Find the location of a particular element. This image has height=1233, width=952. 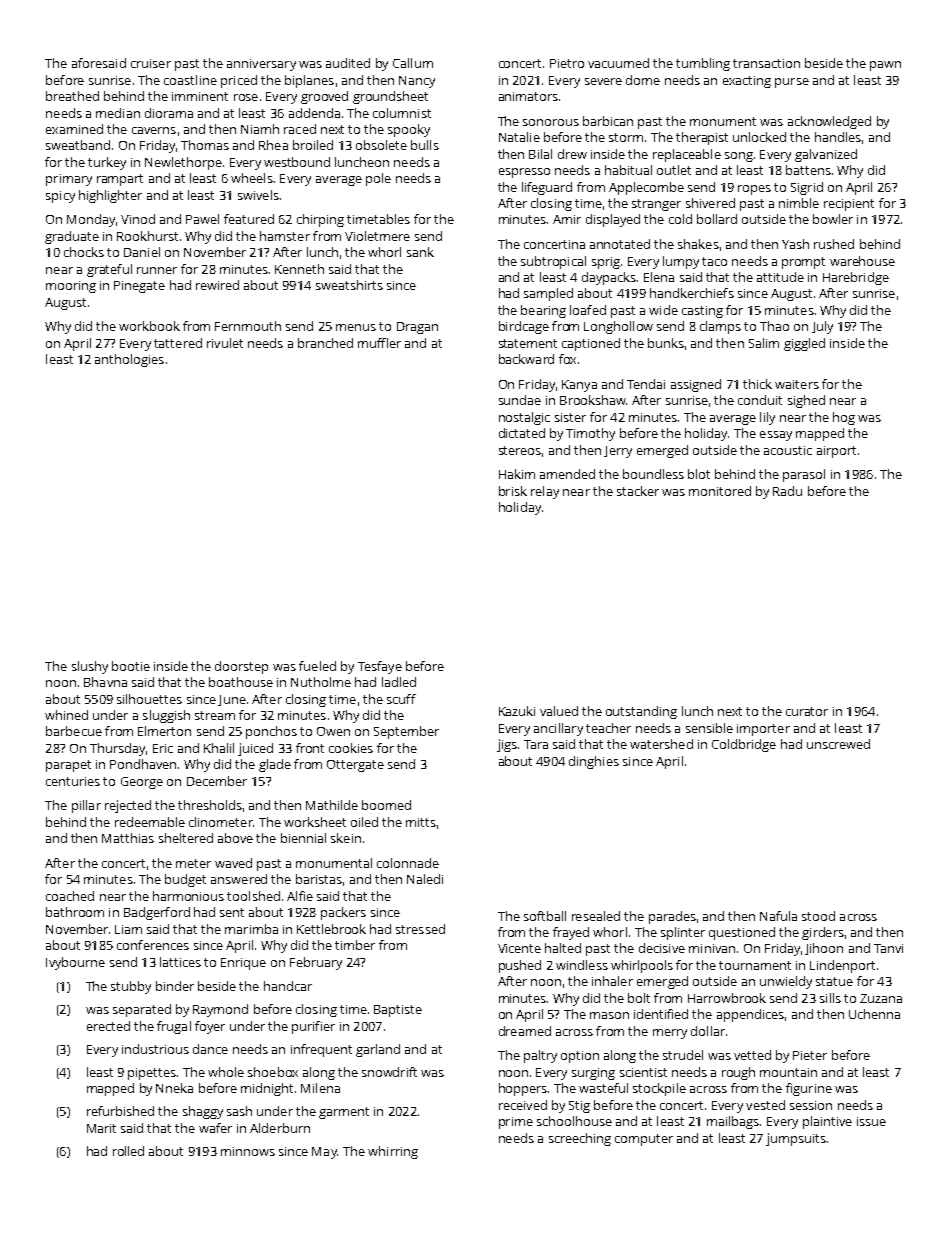

breathed is located at coordinates (72, 96).
